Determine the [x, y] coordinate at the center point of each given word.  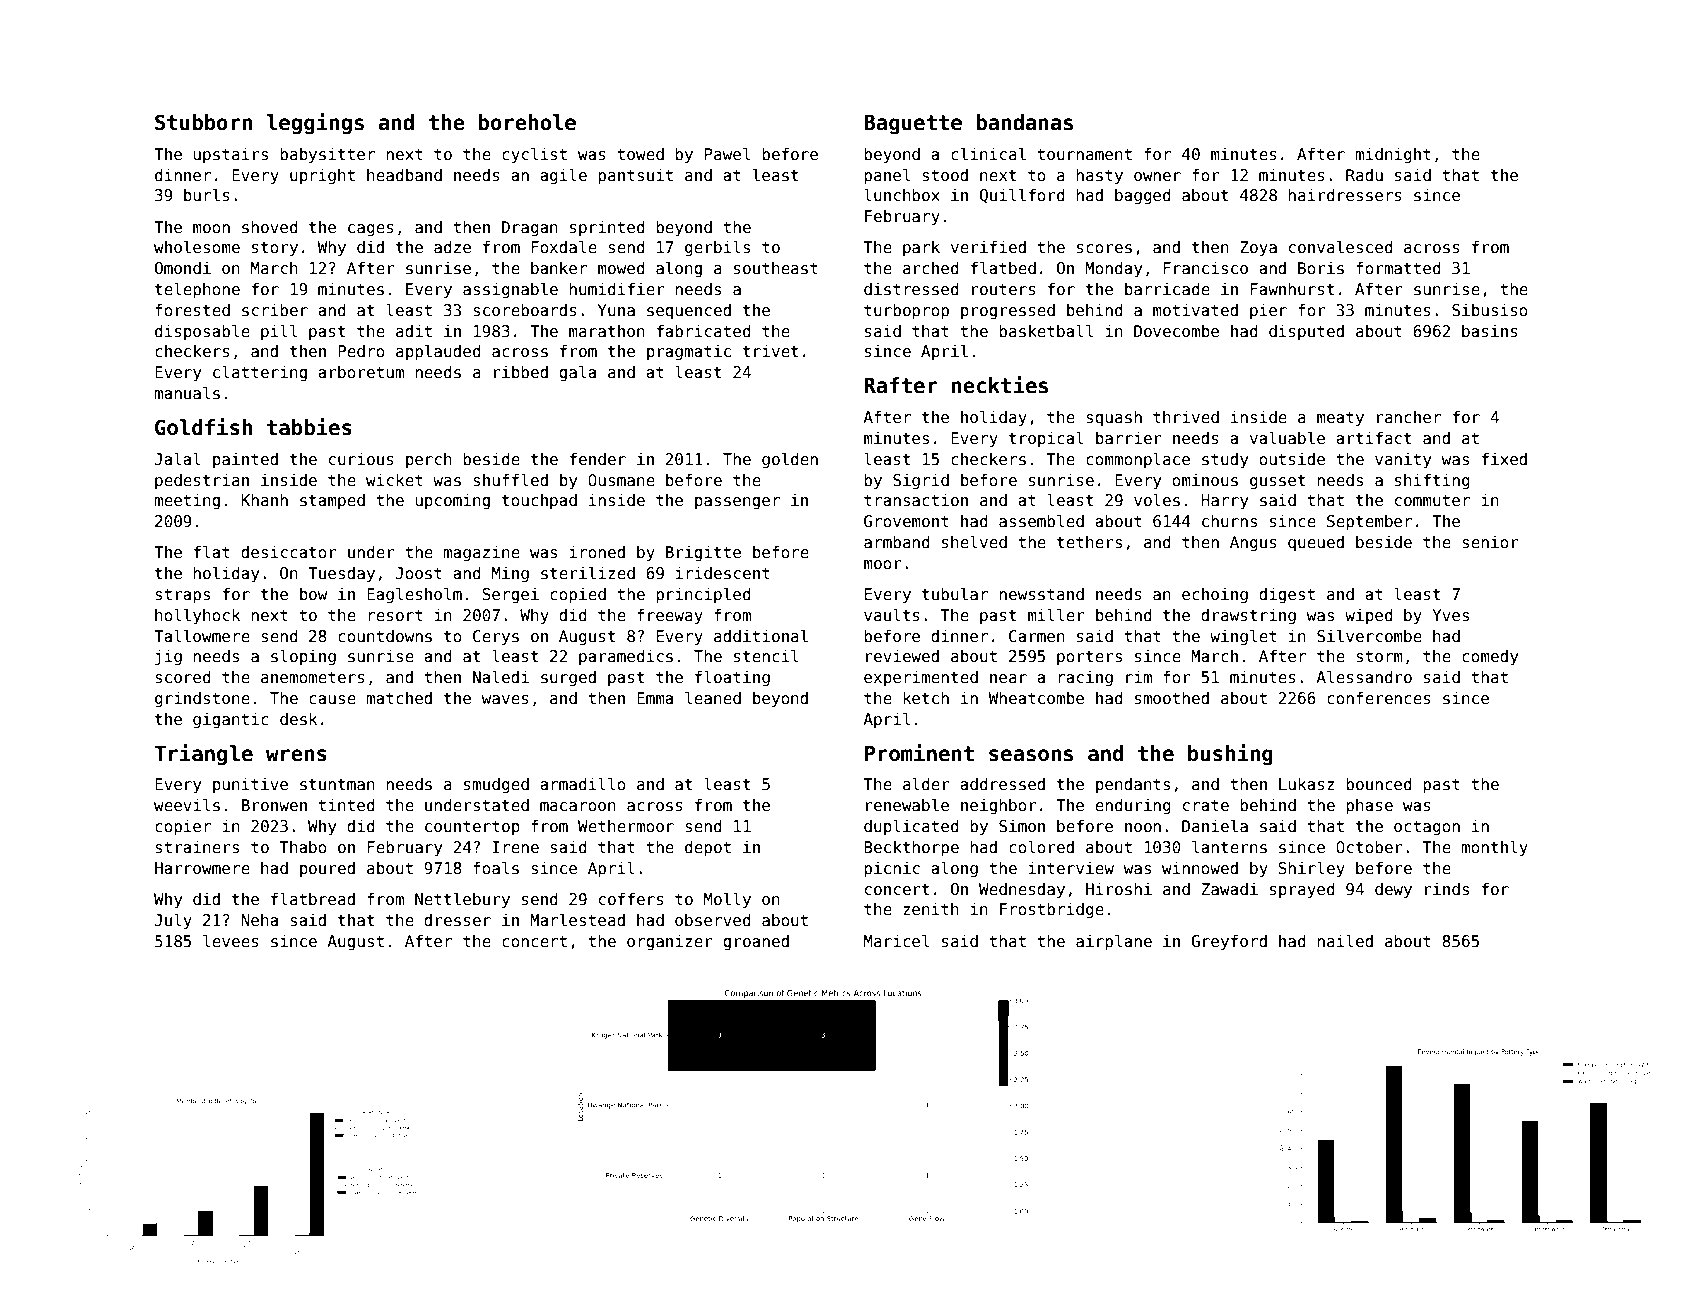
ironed [597, 552]
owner [1157, 176]
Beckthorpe [911, 848]
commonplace [1138, 460]
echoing [1215, 595]
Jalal [178, 458]
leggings [315, 123]
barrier [1129, 438]
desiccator [289, 552]
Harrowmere [202, 868]
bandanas [1024, 122]
